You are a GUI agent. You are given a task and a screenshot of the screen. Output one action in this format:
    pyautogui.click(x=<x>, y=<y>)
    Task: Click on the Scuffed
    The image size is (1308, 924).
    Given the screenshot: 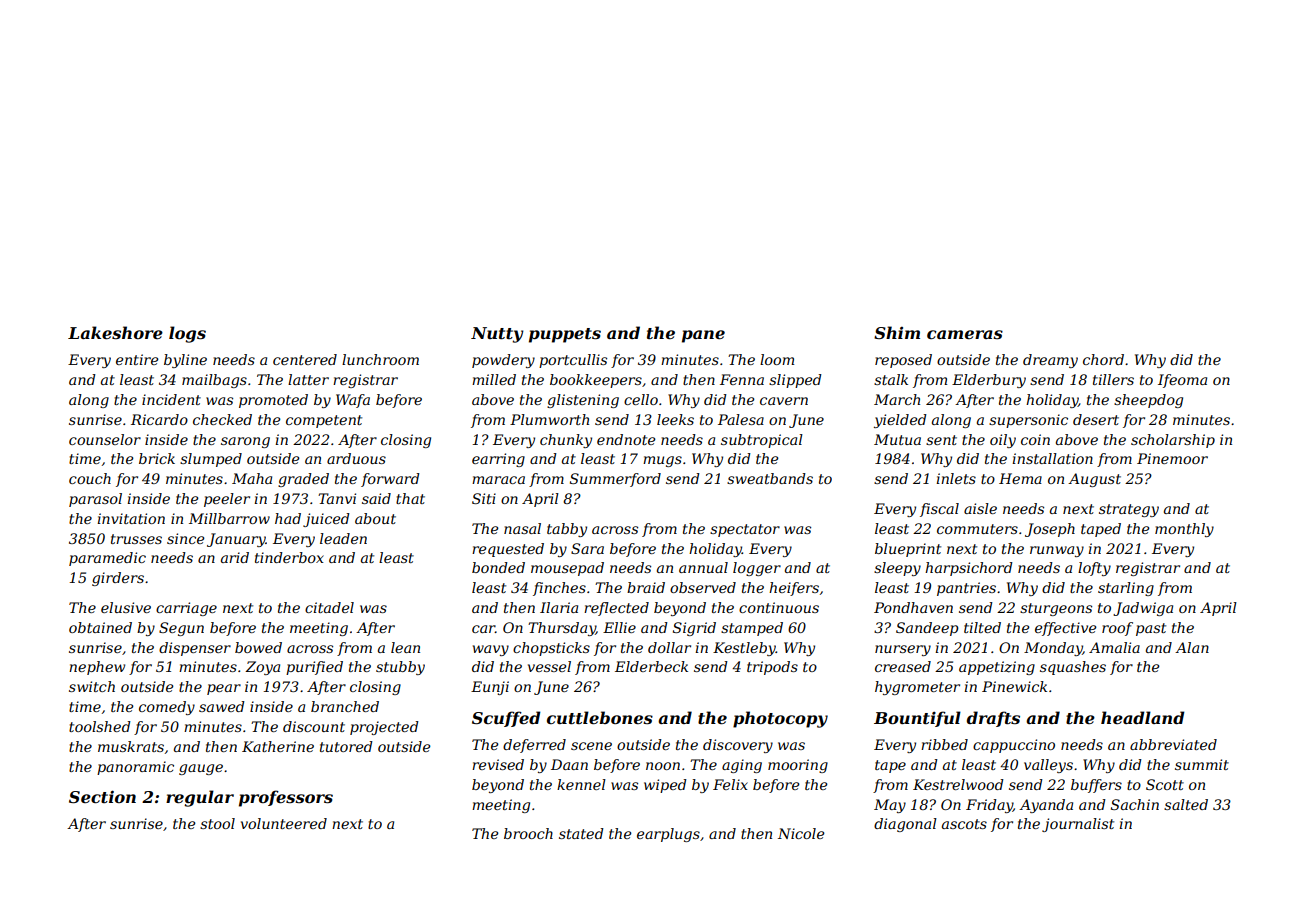 What is the action you would take?
    pyautogui.click(x=506, y=719)
